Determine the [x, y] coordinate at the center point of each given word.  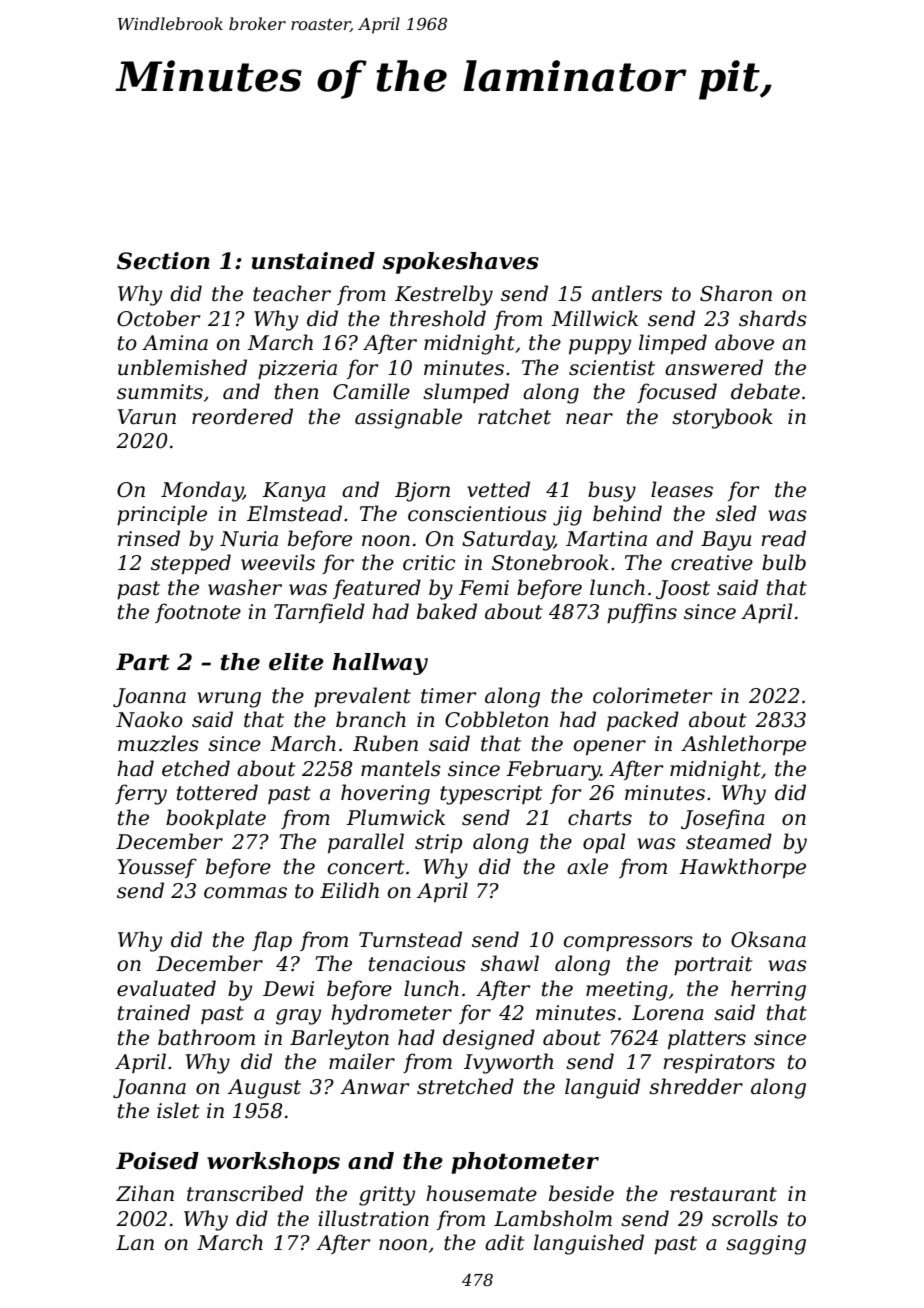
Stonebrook [550, 562]
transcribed [245, 1193]
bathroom [206, 1037]
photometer [525, 1163]
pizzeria [297, 369]
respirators [719, 1063]
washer [245, 587]
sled [736, 513]
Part [143, 662]
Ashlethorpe [743, 745]
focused [677, 393]
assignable [408, 418]
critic [429, 563]
